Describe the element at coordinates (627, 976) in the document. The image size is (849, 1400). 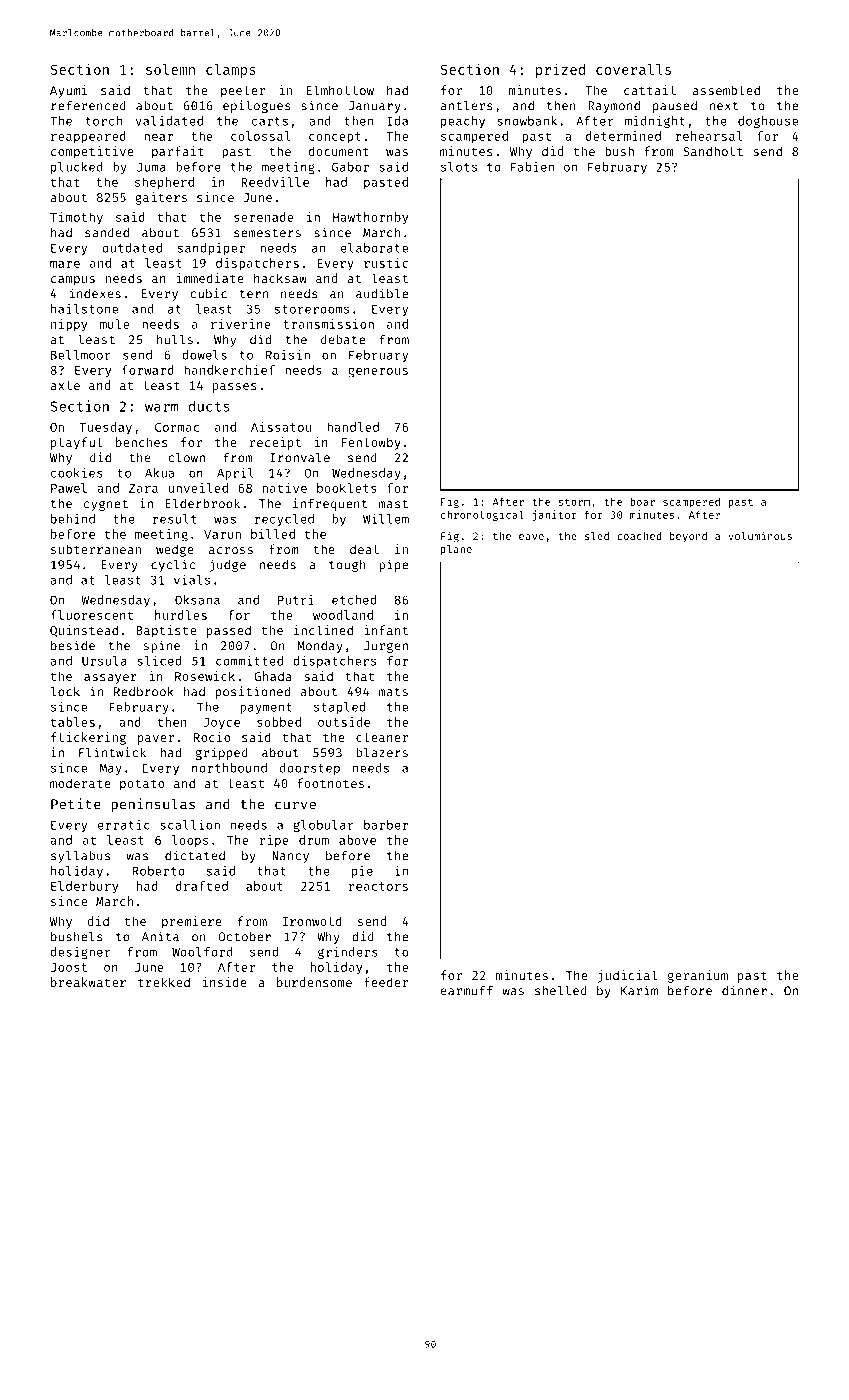
I see `judicial` at that location.
